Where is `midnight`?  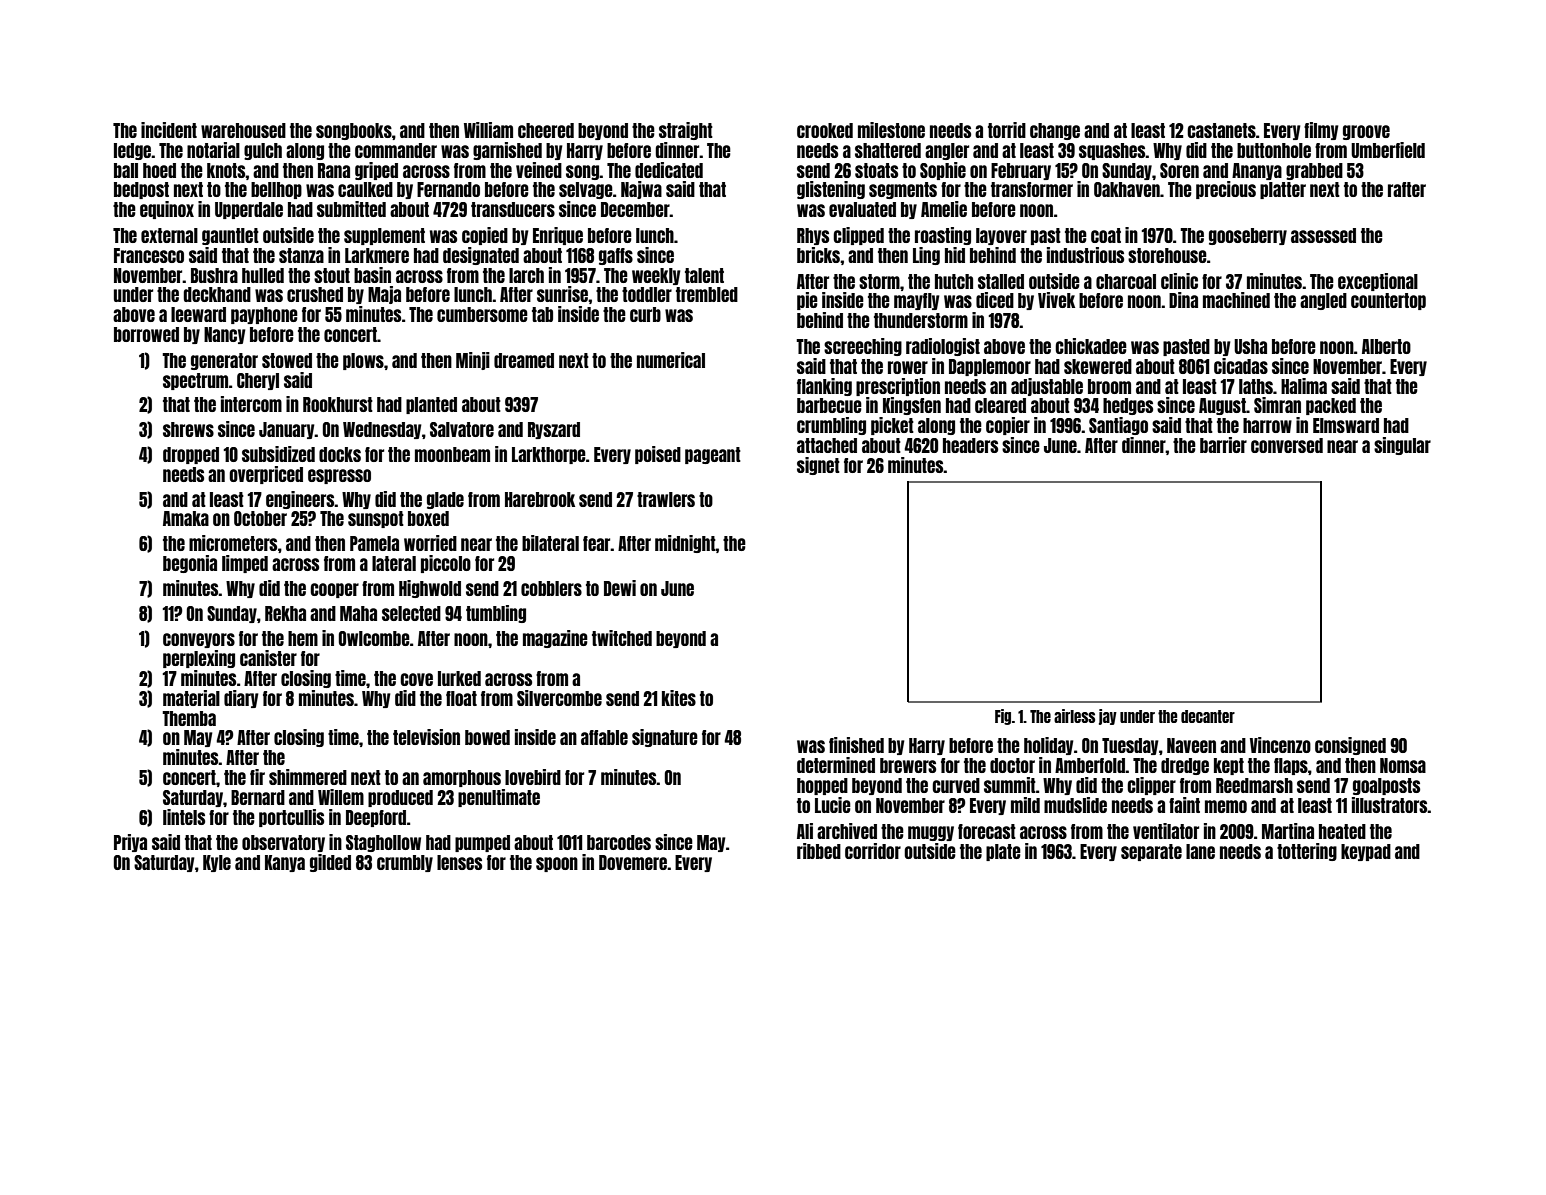 midnight is located at coordinates (685, 544).
